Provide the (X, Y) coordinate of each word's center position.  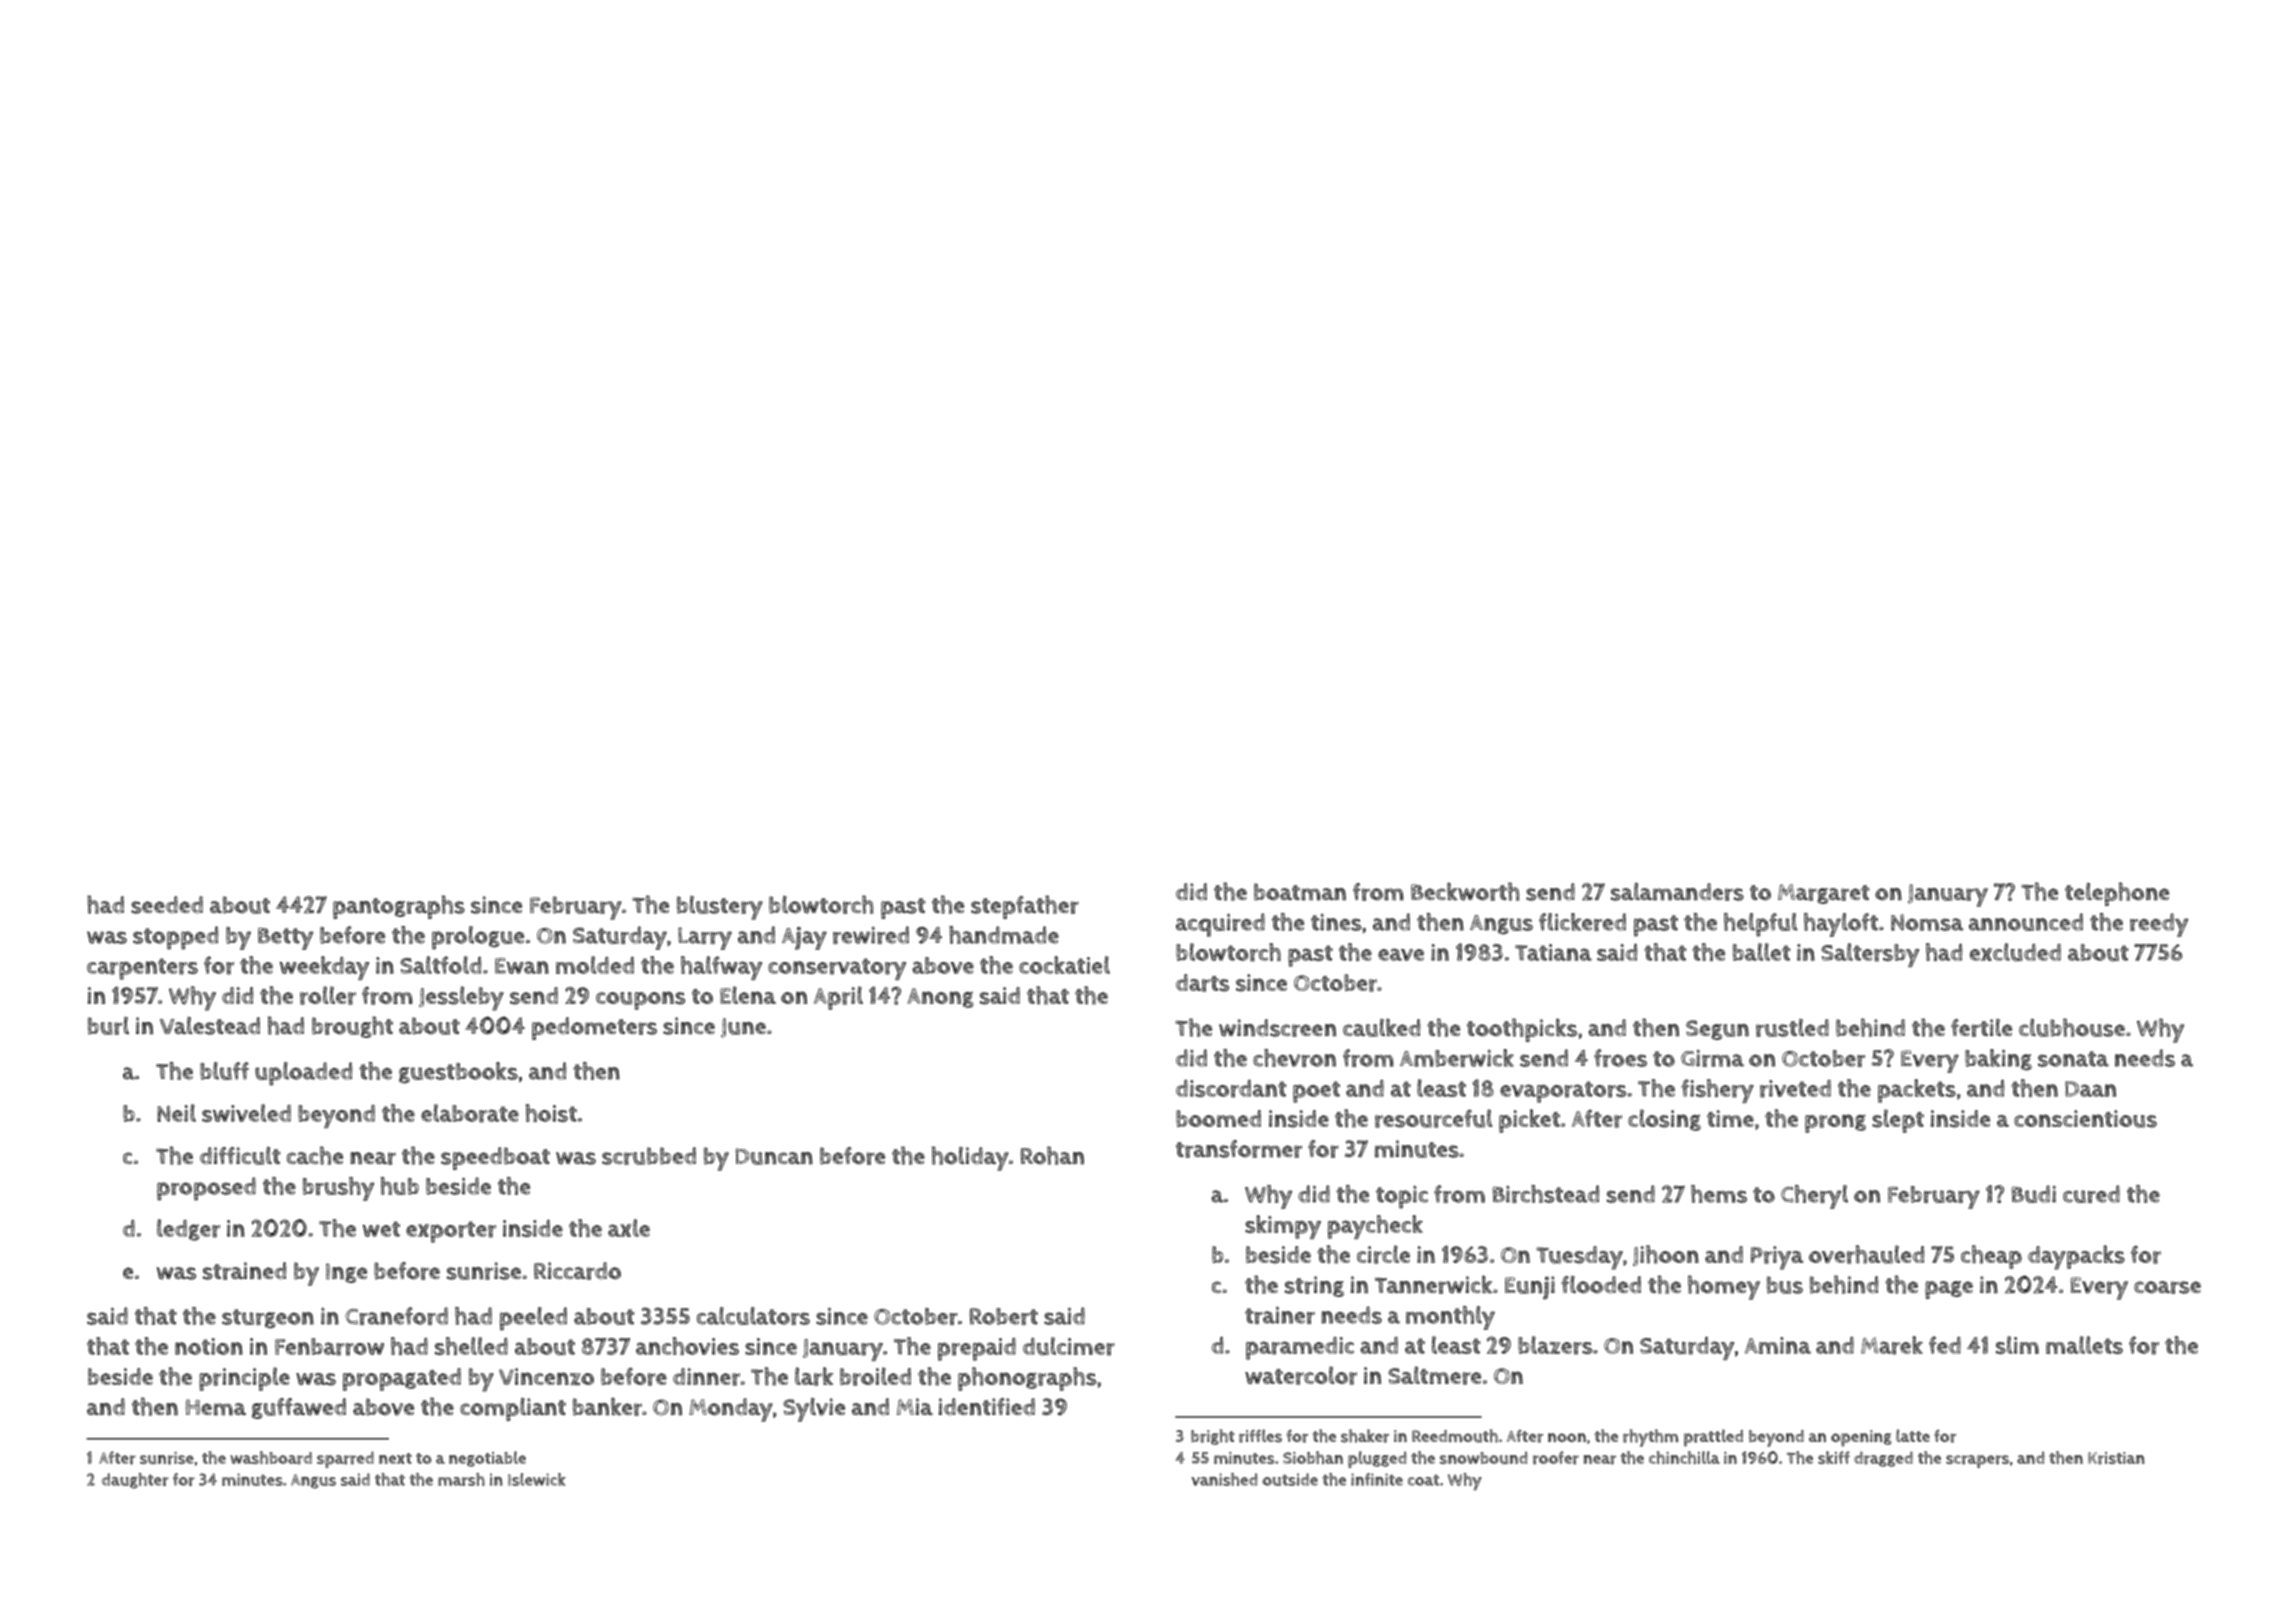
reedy (2159, 925)
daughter (135, 1481)
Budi (2033, 1194)
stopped (175, 938)
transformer (1239, 1149)
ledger (188, 1230)
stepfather (1025, 907)
